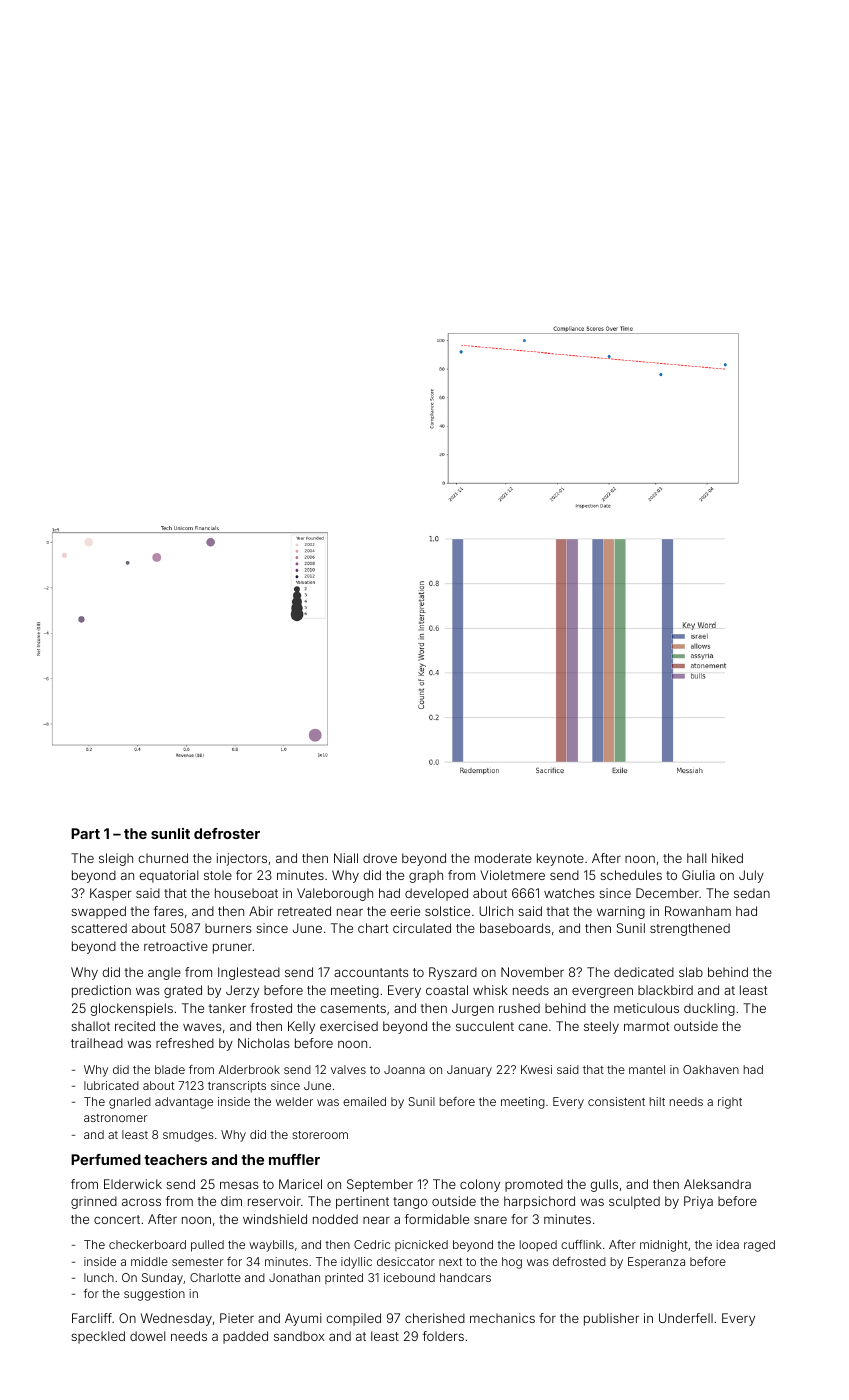  I want to click on stole, so click(218, 875).
